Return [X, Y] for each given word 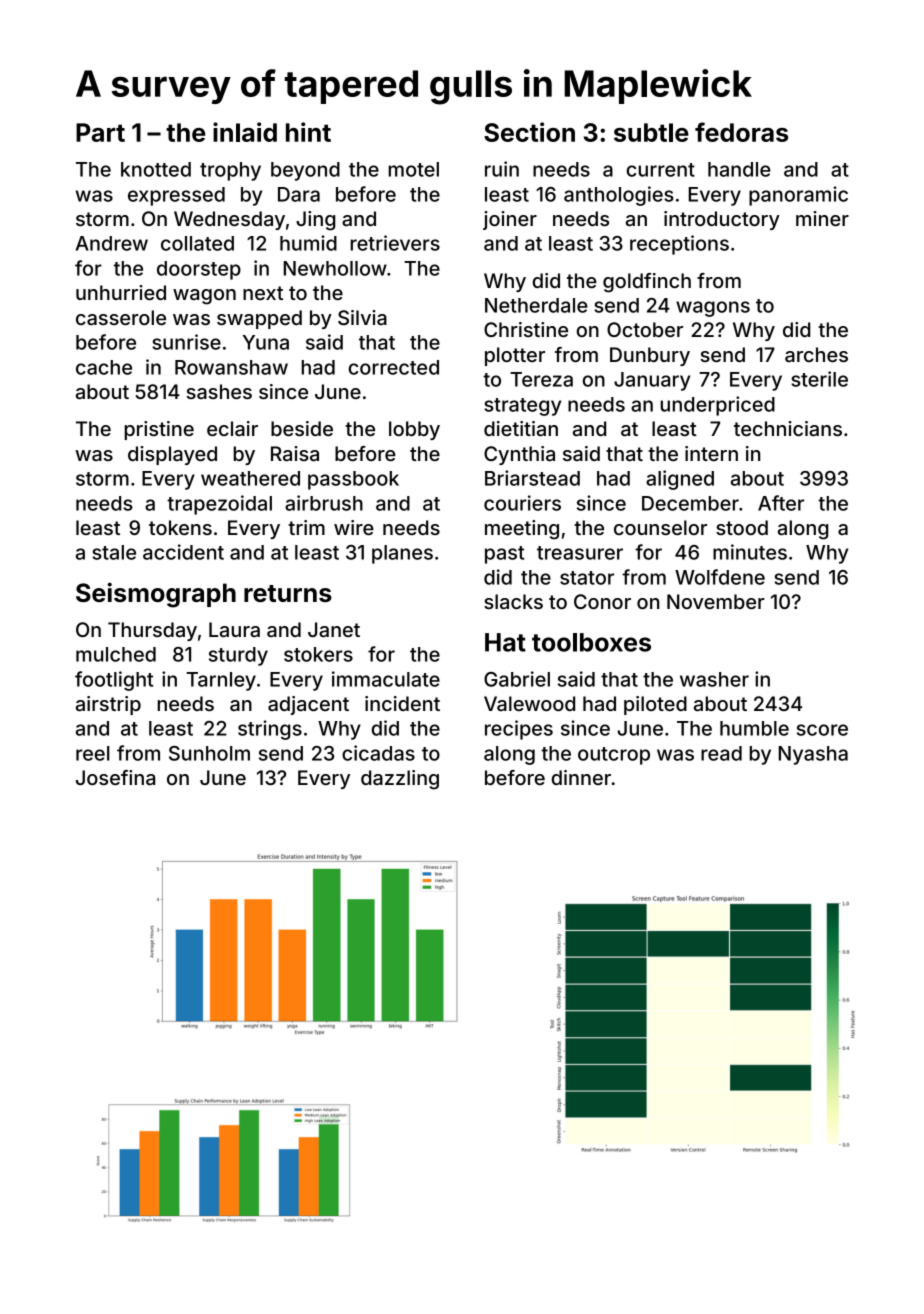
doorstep [199, 270]
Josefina [115, 777]
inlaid [245, 132]
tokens [180, 527]
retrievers [395, 243]
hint [308, 132]
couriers [522, 503]
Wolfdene [720, 577]
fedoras [741, 132]
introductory [722, 220]
